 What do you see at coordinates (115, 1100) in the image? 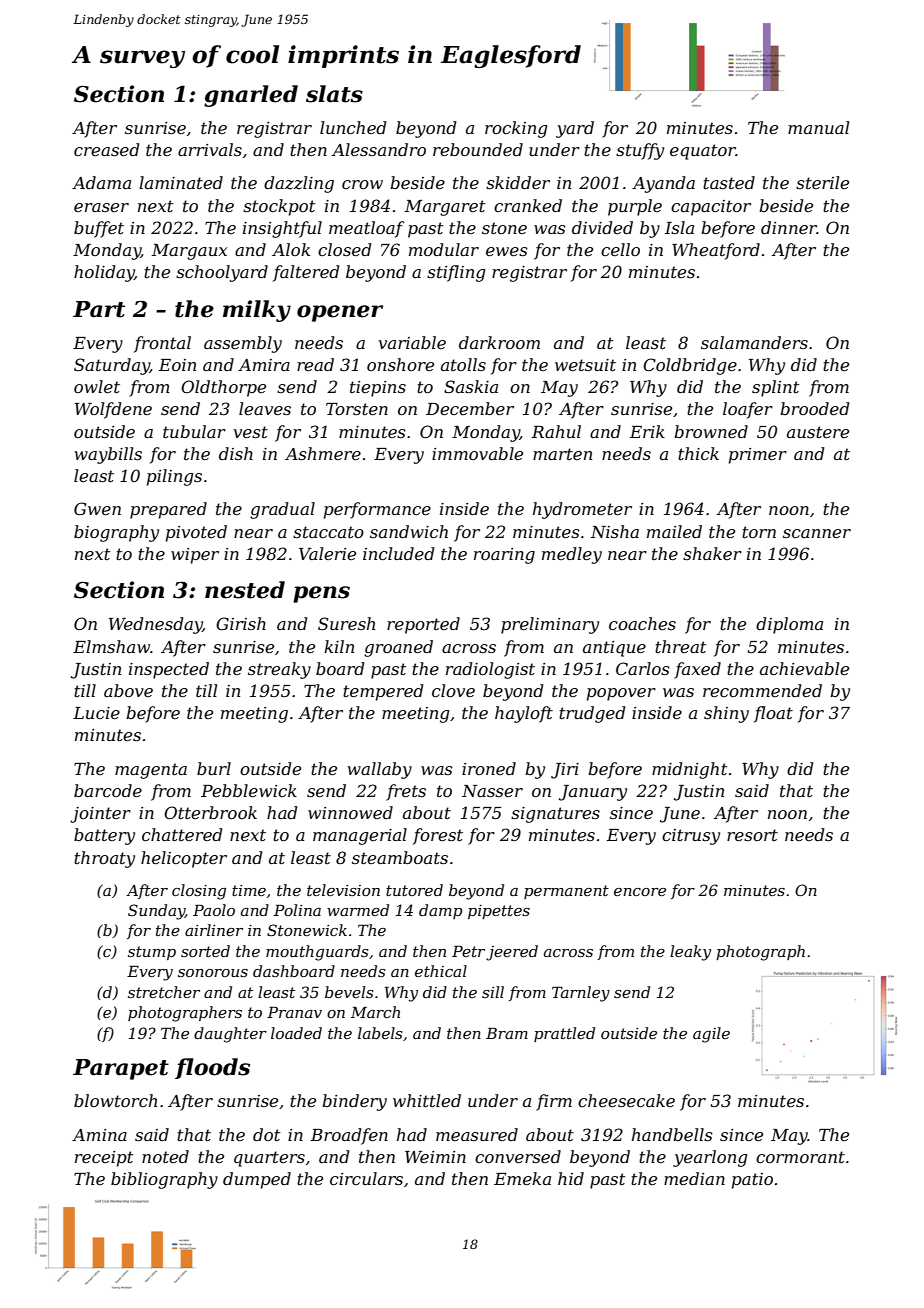
I see `blowtorch` at bounding box center [115, 1100].
